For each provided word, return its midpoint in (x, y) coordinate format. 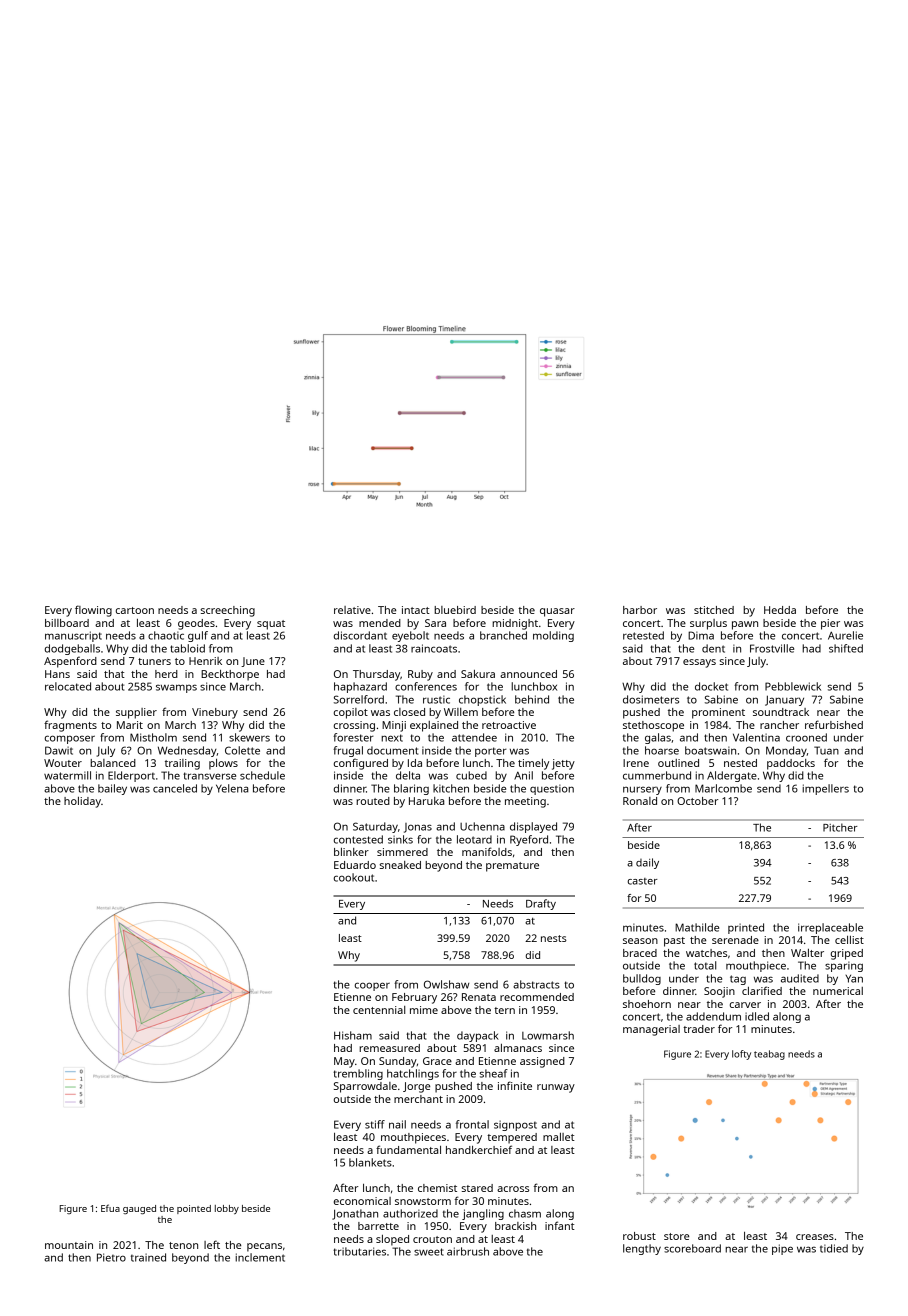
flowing (93, 611)
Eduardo (355, 865)
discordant (360, 635)
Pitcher (840, 827)
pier (830, 624)
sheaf (494, 1073)
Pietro (111, 1257)
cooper (372, 986)
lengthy (642, 1249)
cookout (354, 877)
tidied (834, 1248)
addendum (713, 1016)
